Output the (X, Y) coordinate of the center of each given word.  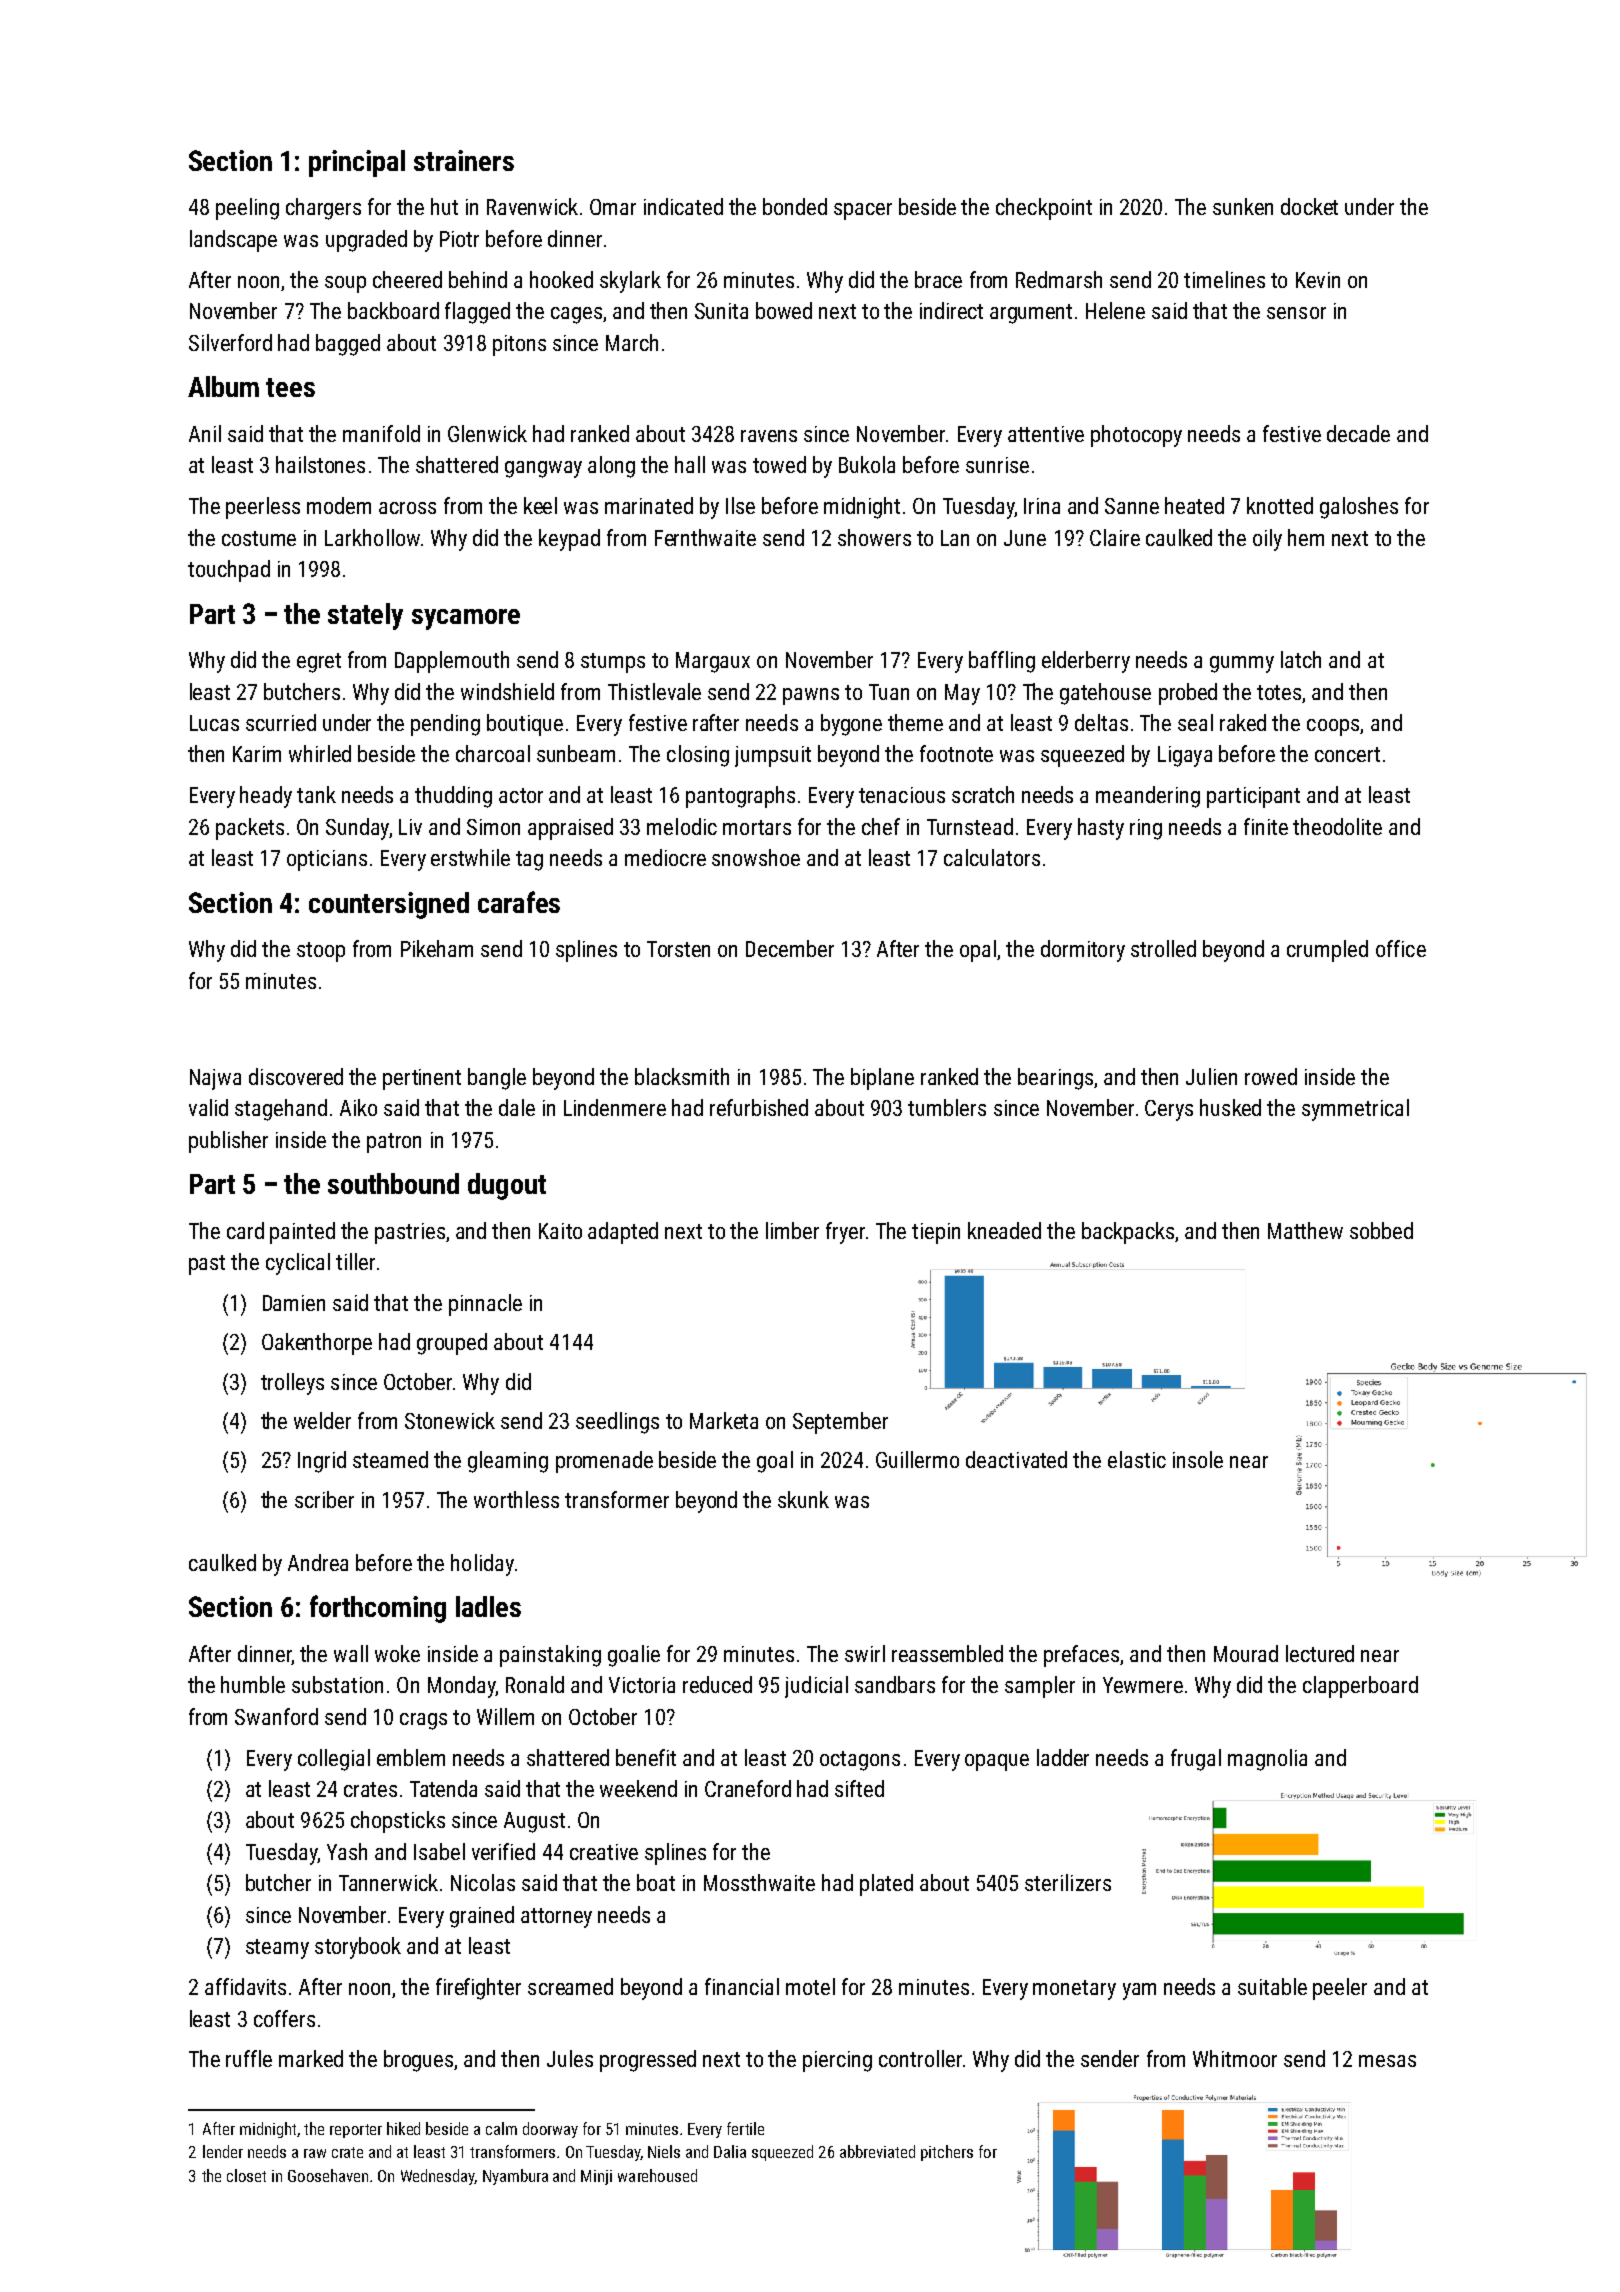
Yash (347, 1851)
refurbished (759, 1107)
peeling (247, 209)
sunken (1243, 206)
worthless (516, 1499)
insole (1198, 1459)
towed (779, 464)
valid (208, 1107)
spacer (863, 211)
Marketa (724, 1420)
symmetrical (1355, 1110)
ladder (1063, 1757)
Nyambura (515, 2177)
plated (886, 1885)
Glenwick (487, 433)
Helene (1115, 310)
